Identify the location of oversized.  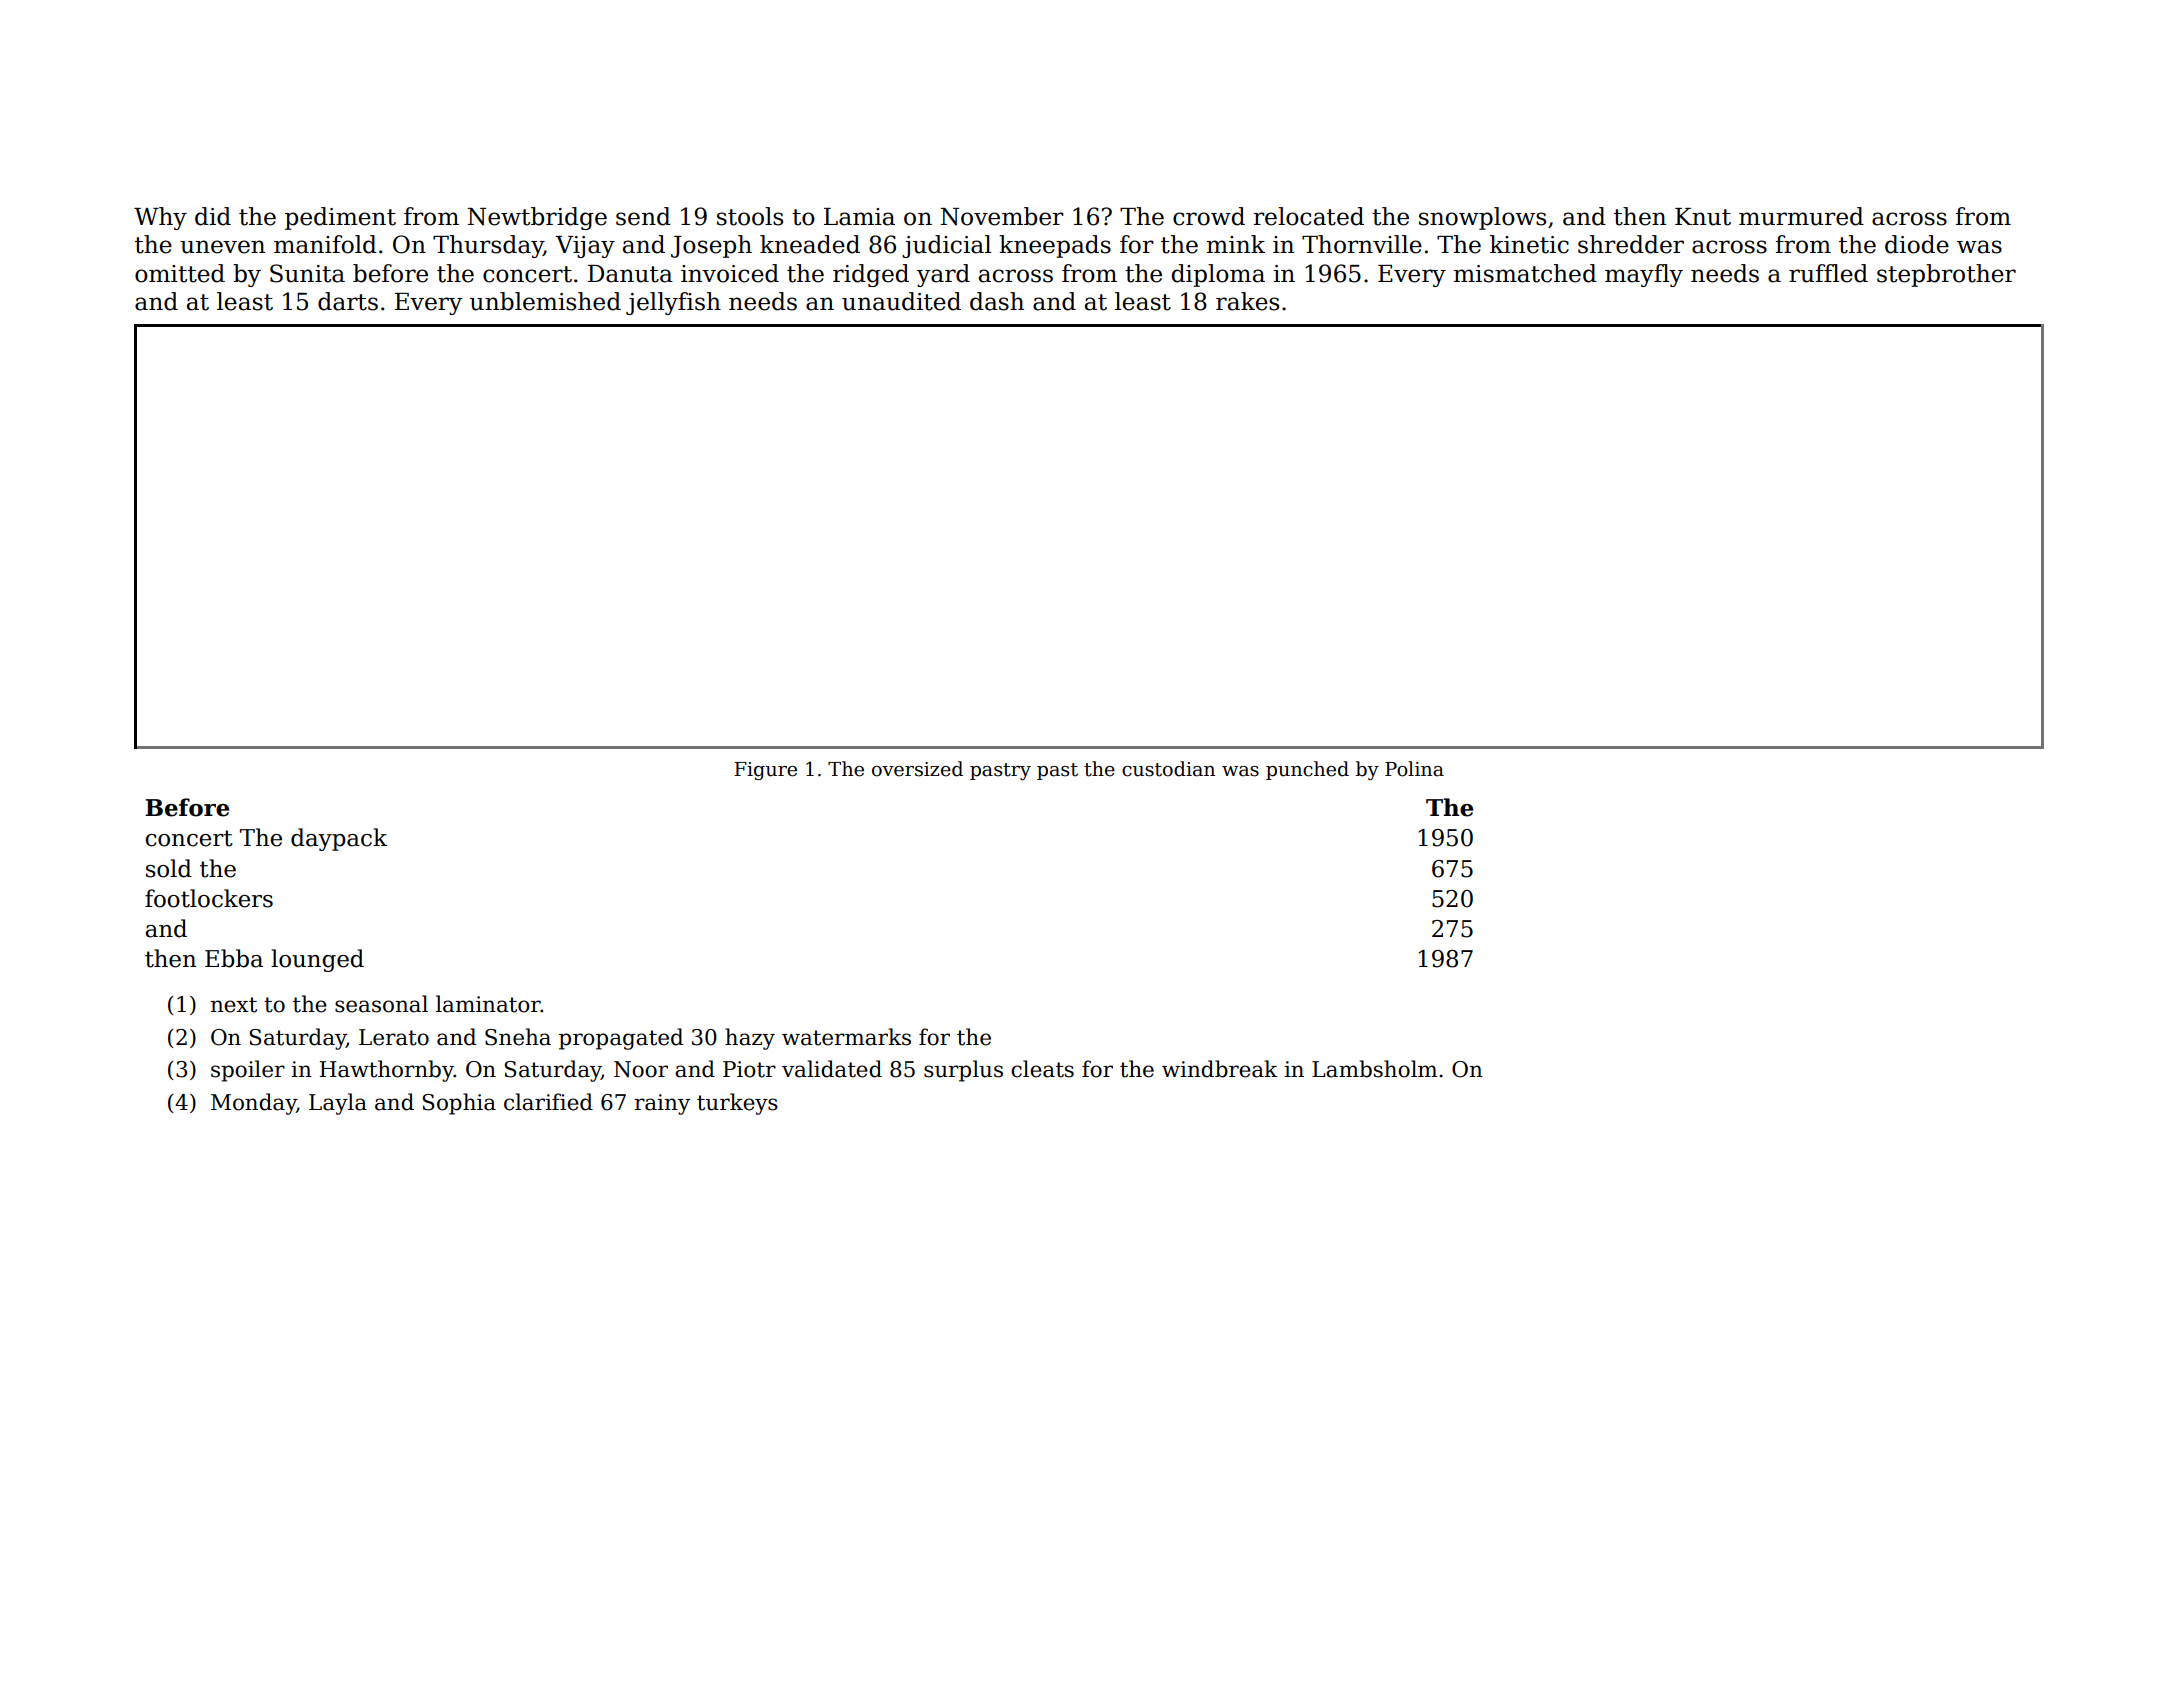
(917, 769).
